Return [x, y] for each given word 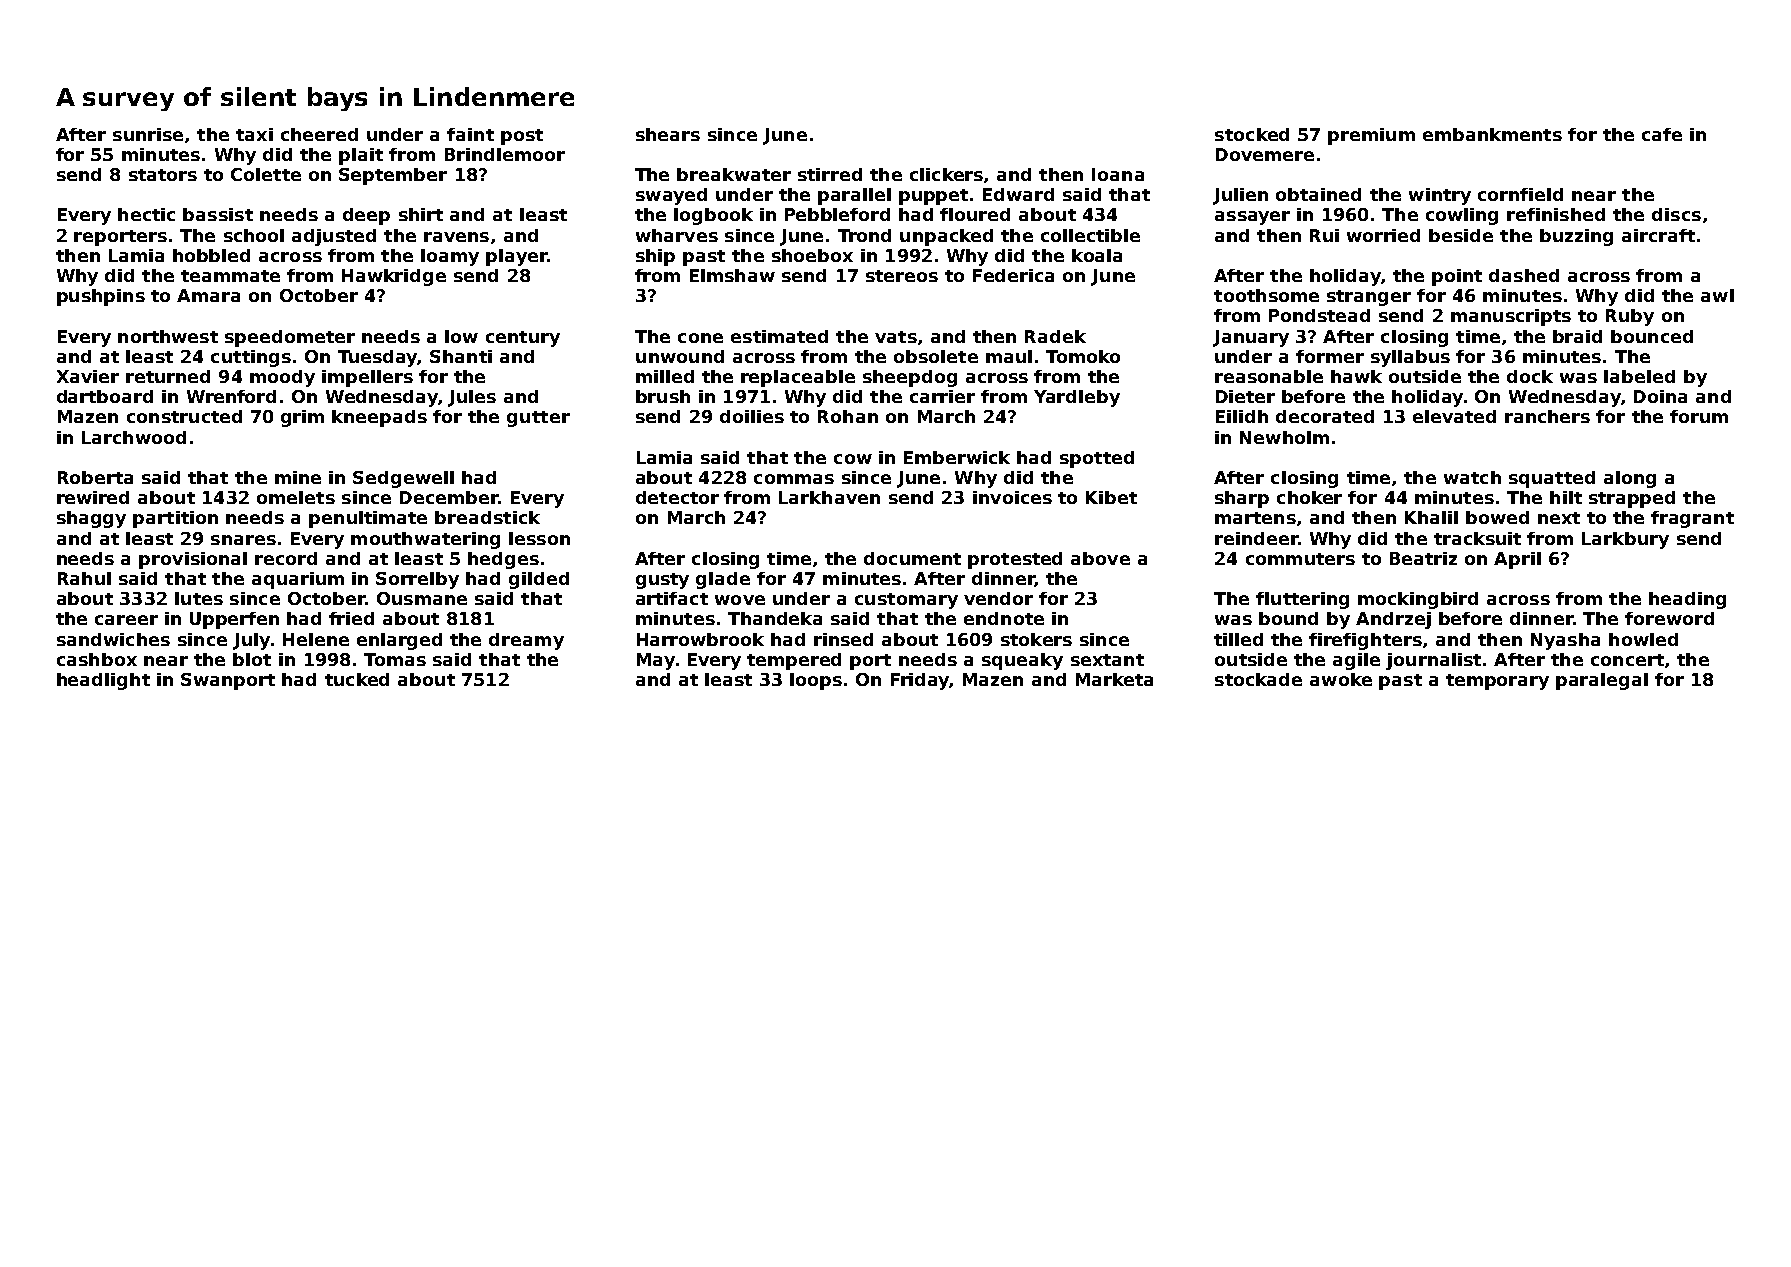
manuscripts [1511, 317]
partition [175, 519]
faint [470, 134]
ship [655, 257]
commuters [1300, 559]
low [461, 336]
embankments [1492, 134]
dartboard [105, 396]
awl [1717, 295]
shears [668, 134]
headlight [103, 681]
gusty [662, 581]
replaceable [798, 378]
